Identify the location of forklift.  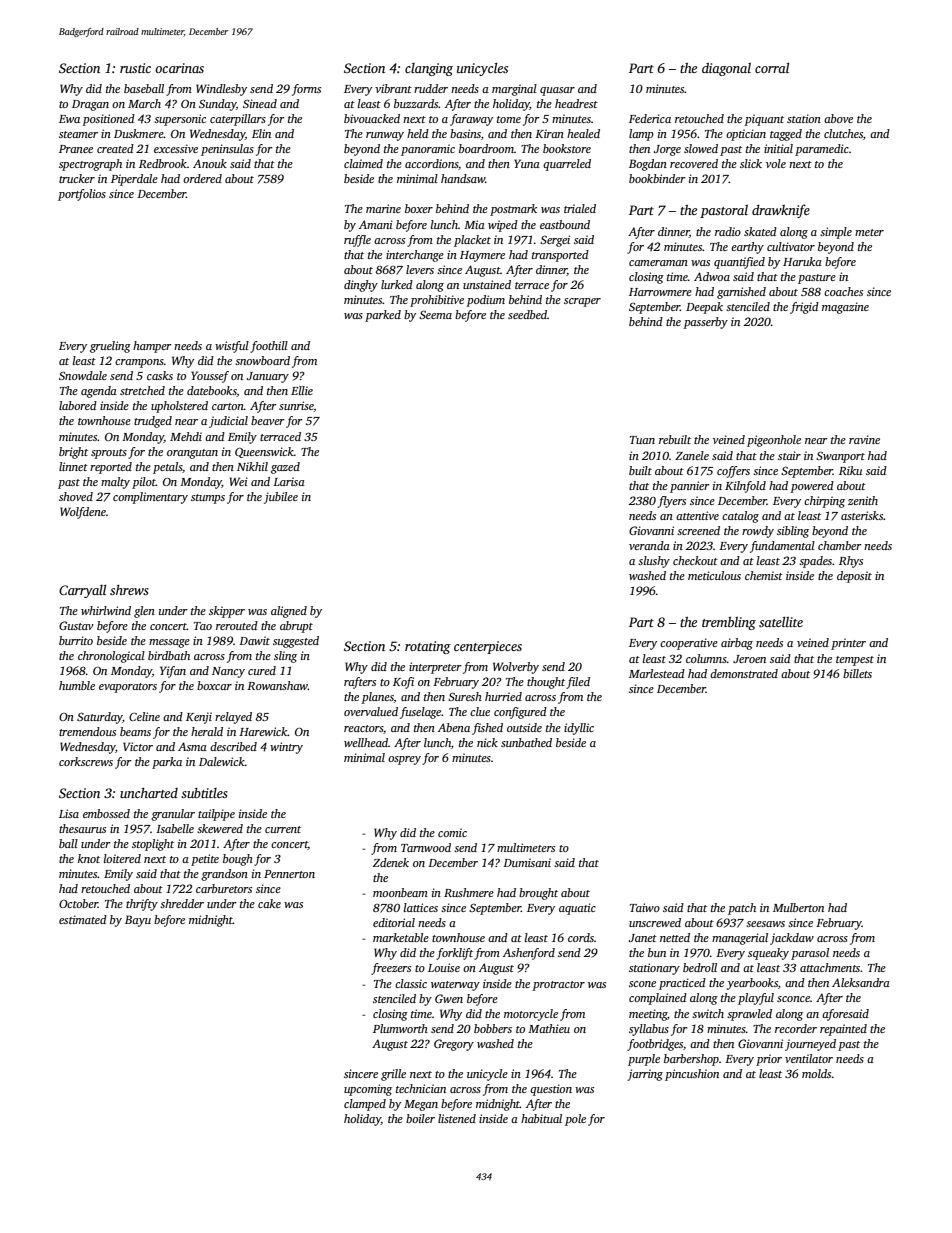
(454, 954).
